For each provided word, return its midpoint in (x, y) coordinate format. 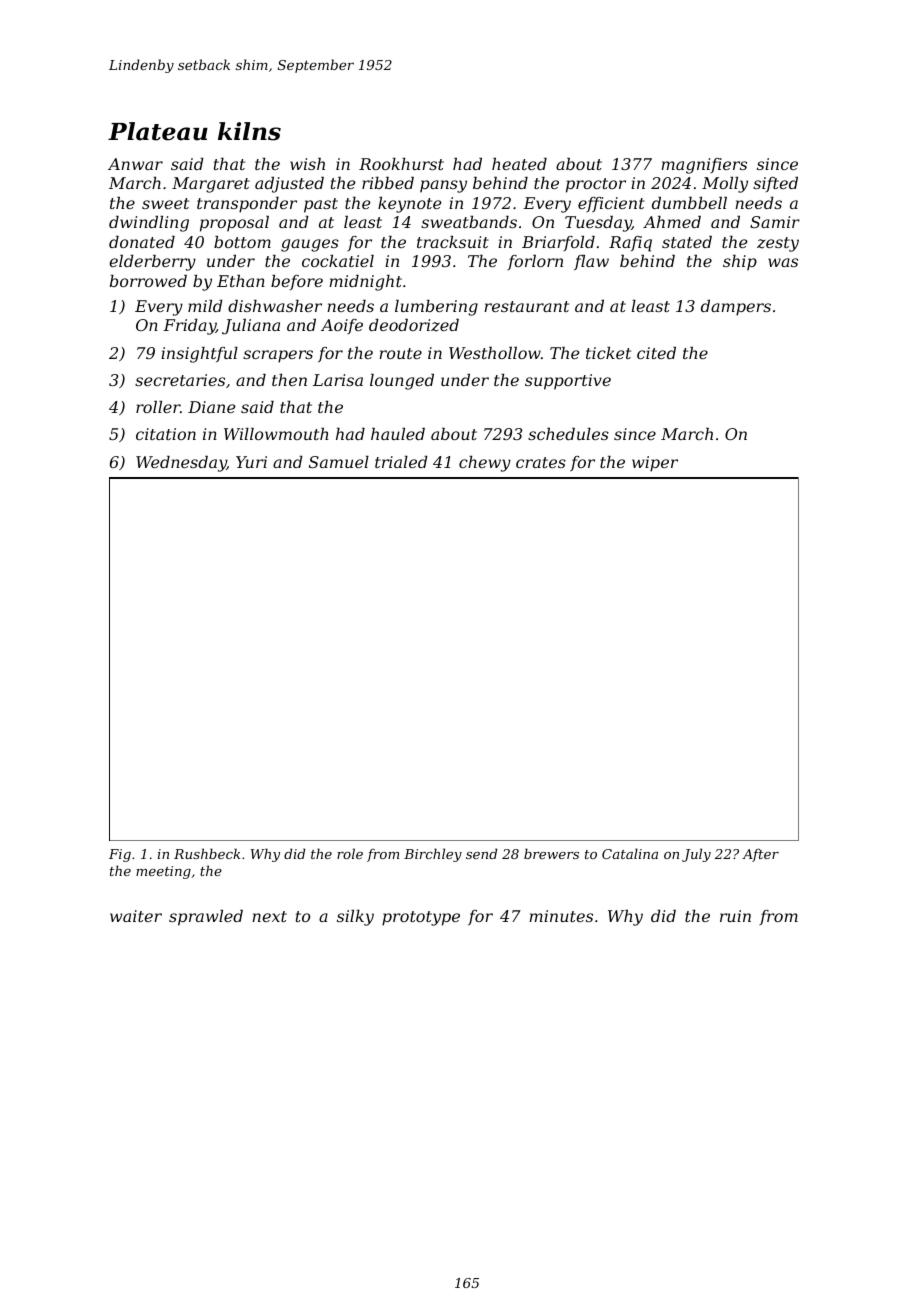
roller (158, 407)
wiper (655, 464)
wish (307, 164)
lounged (402, 382)
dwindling (149, 224)
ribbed (388, 183)
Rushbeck (207, 853)
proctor (596, 185)
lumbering (436, 308)
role (350, 853)
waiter (136, 916)
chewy (485, 464)
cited (656, 353)
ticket (608, 353)
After (760, 855)
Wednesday (181, 464)
